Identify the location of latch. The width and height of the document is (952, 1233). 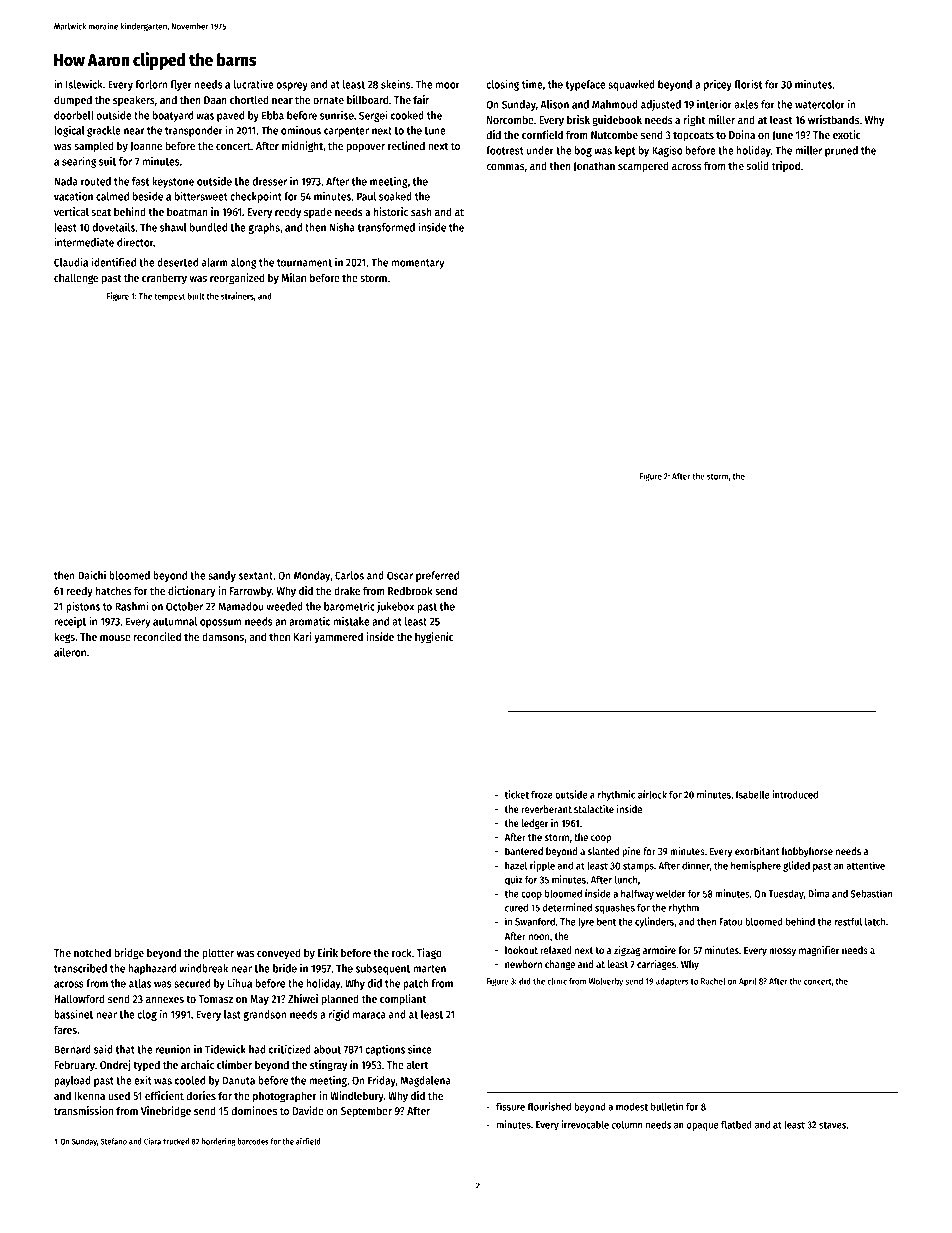
(875, 922).
